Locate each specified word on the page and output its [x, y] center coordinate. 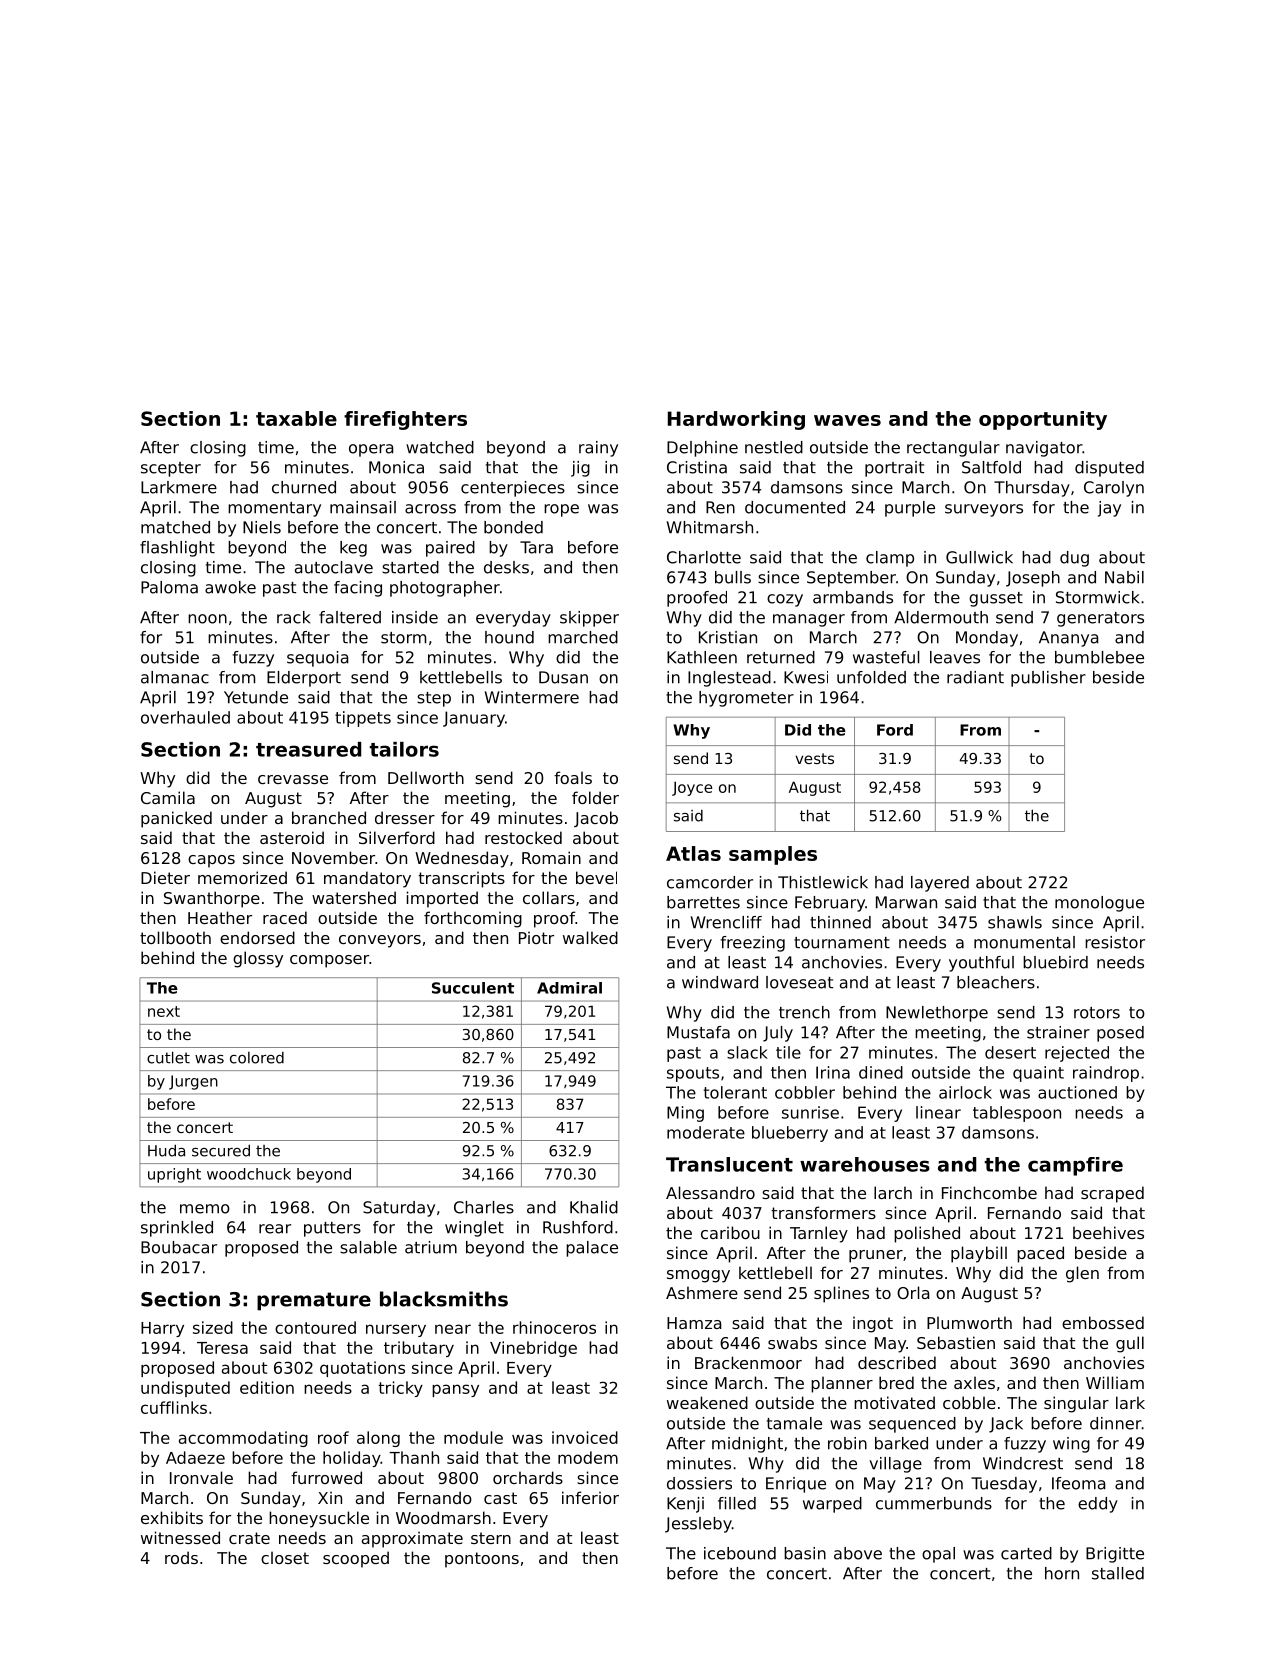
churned [304, 487]
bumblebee [1099, 657]
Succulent [473, 988]
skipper [589, 619]
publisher [1048, 679]
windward [720, 982]
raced [285, 917]
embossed [1103, 1322]
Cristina [697, 467]
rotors [1097, 1013]
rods [181, 1557]
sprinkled [177, 1229]
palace [592, 1249]
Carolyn [1114, 489]
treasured [308, 749]
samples [773, 855]
